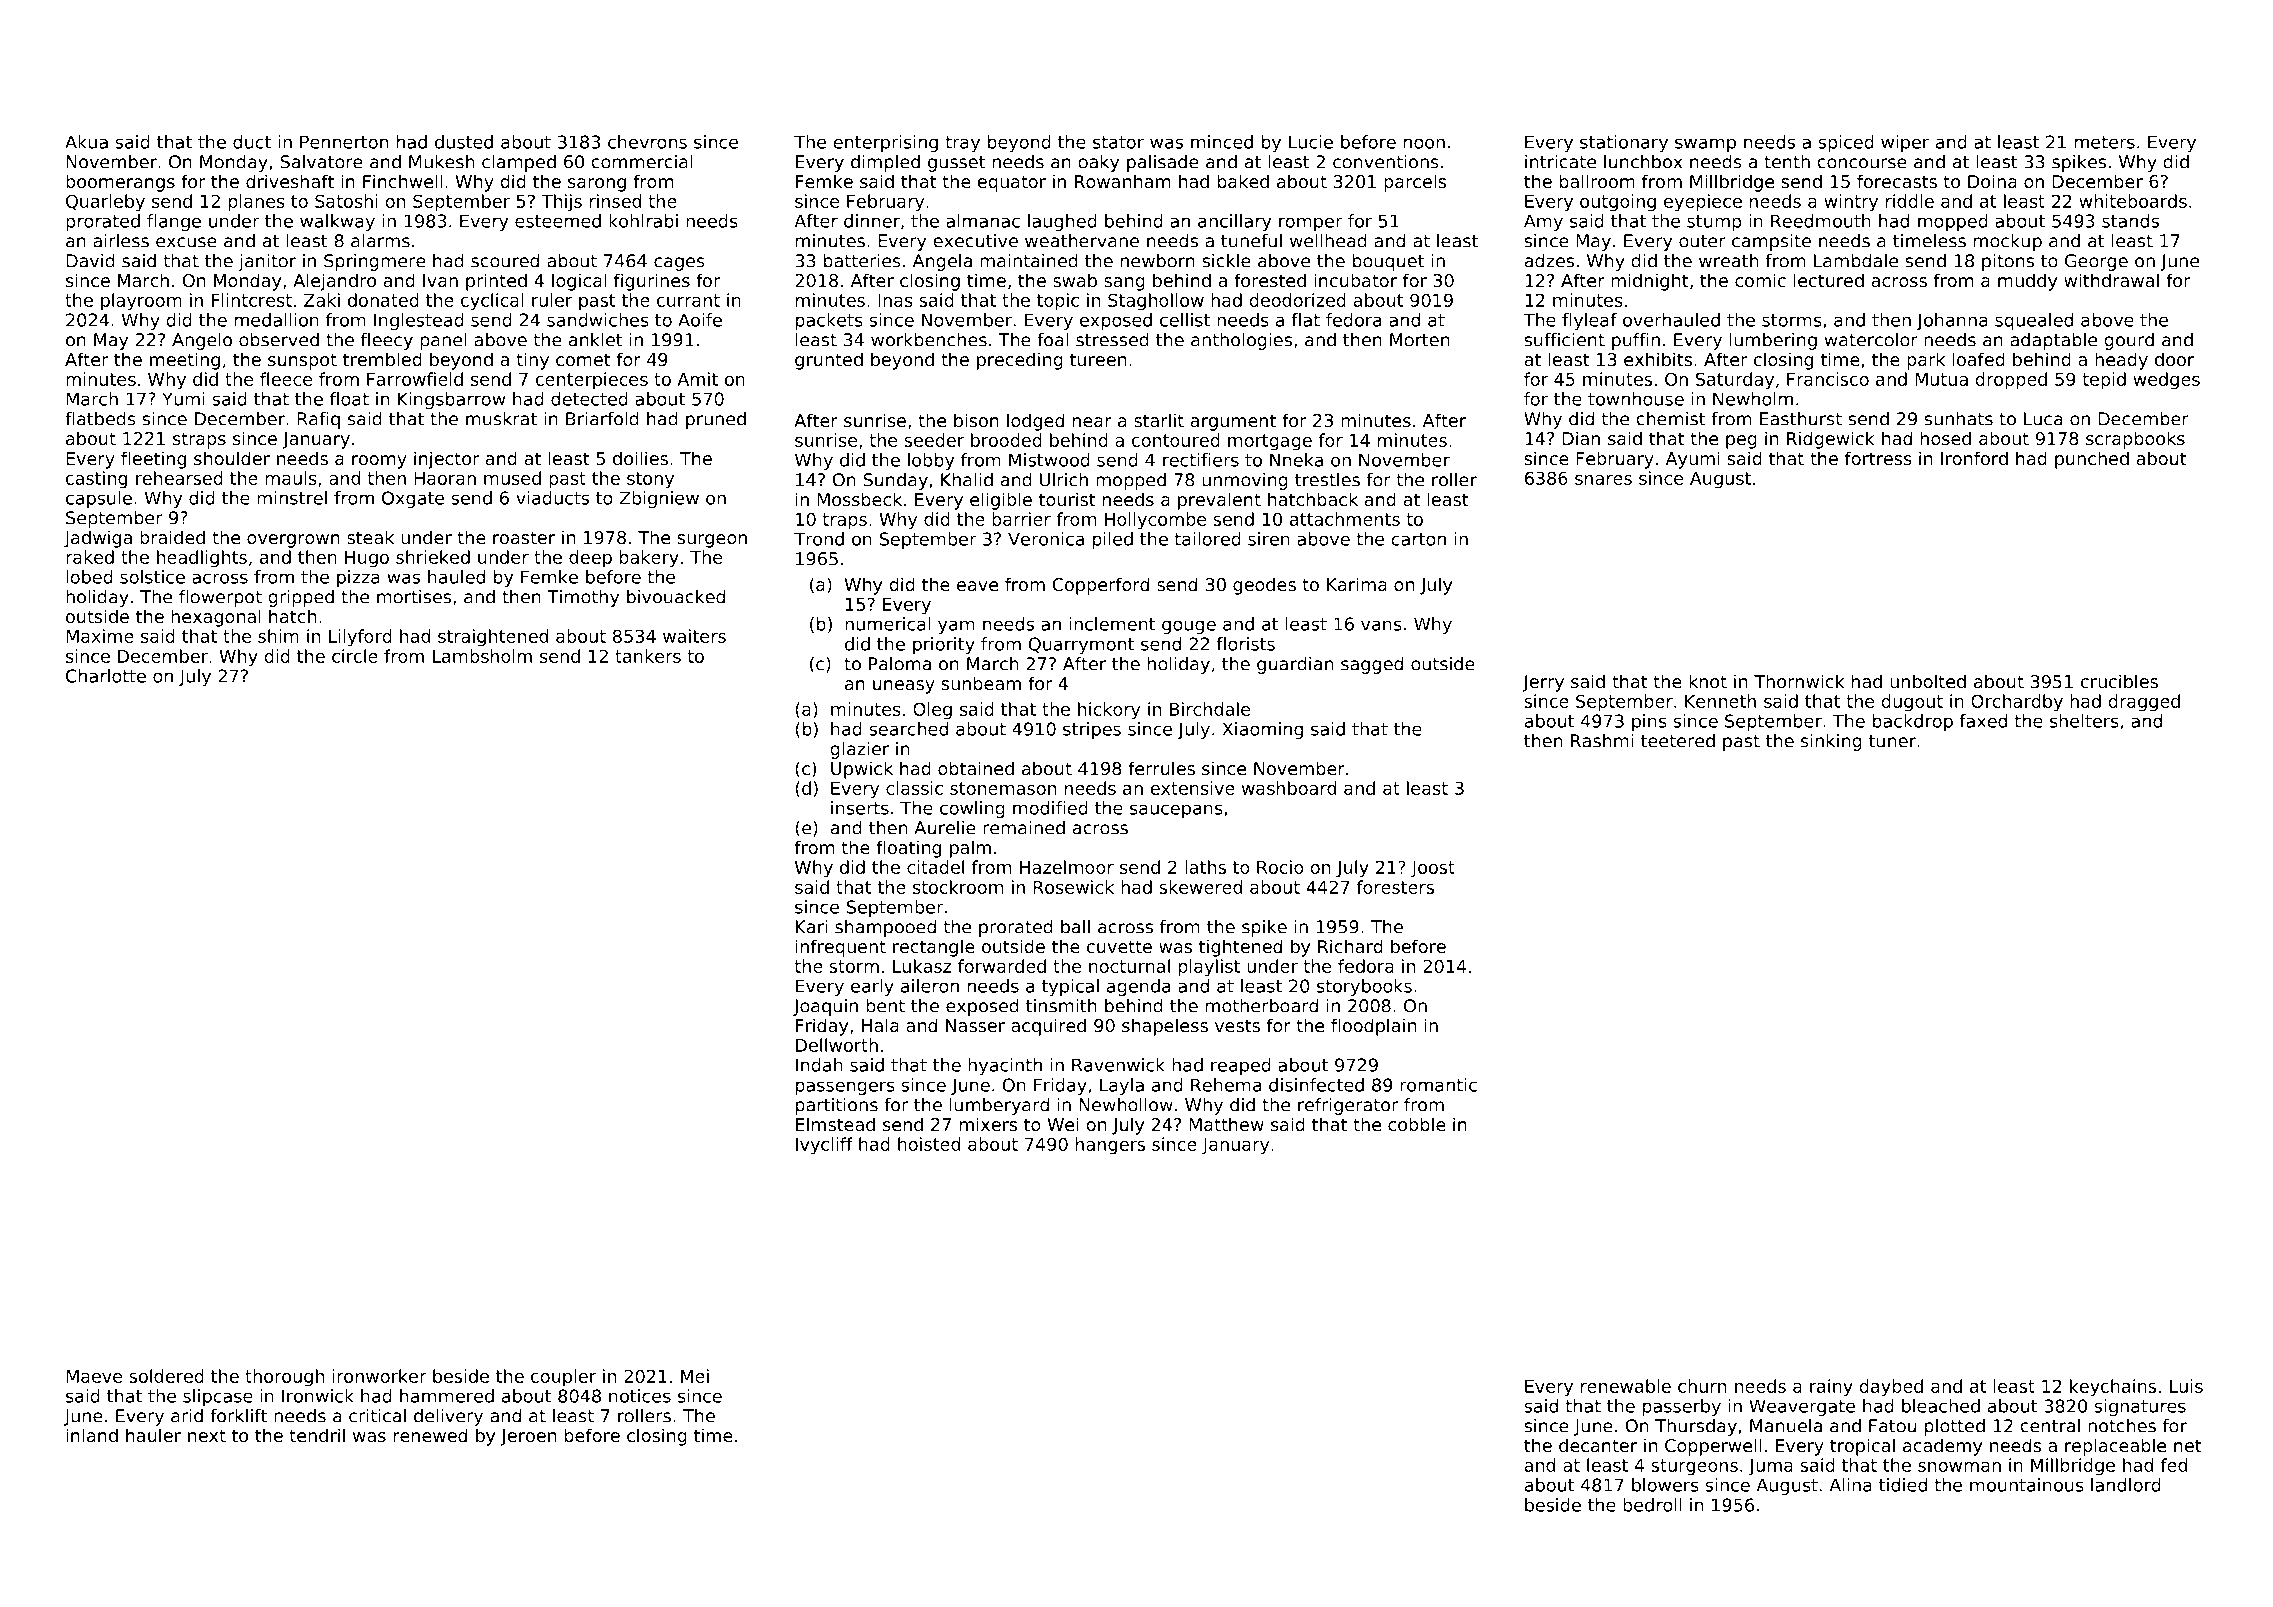 Image resolution: width=2273 pixels, height=1607 pixels. I want to click on hickory, so click(1109, 711).
